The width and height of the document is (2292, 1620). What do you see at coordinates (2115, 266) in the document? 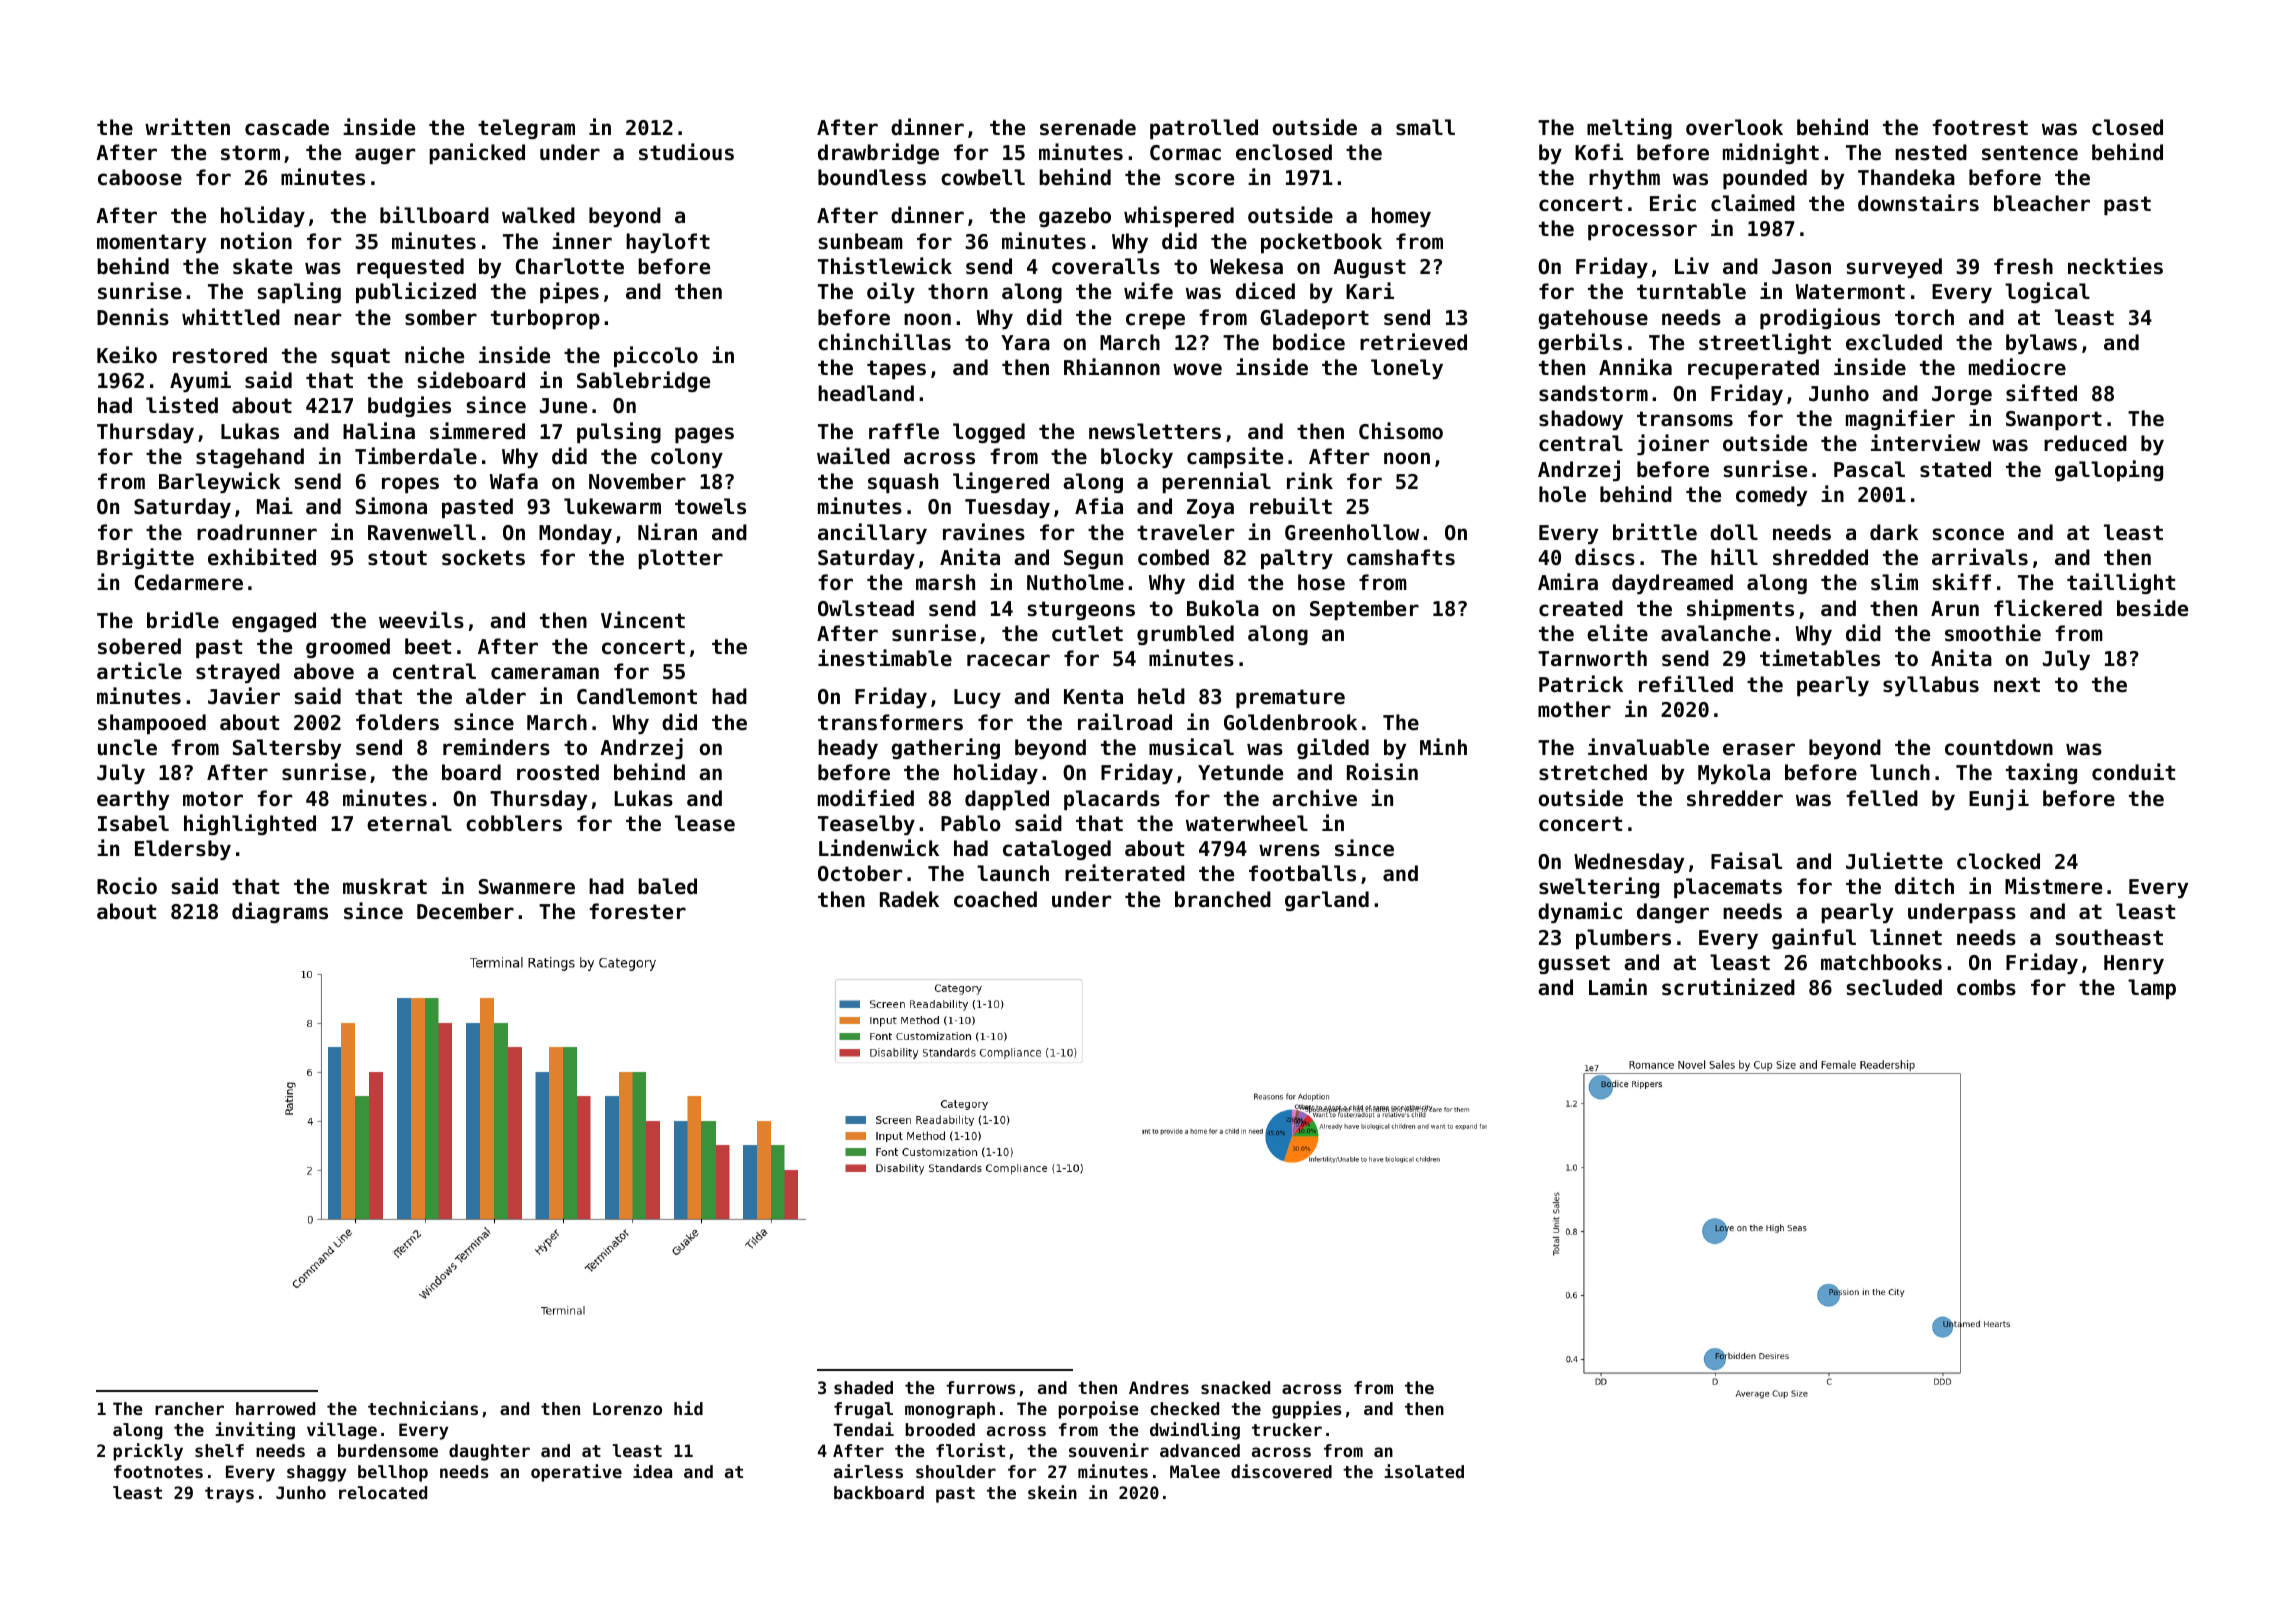
I see `neckties` at bounding box center [2115, 266].
